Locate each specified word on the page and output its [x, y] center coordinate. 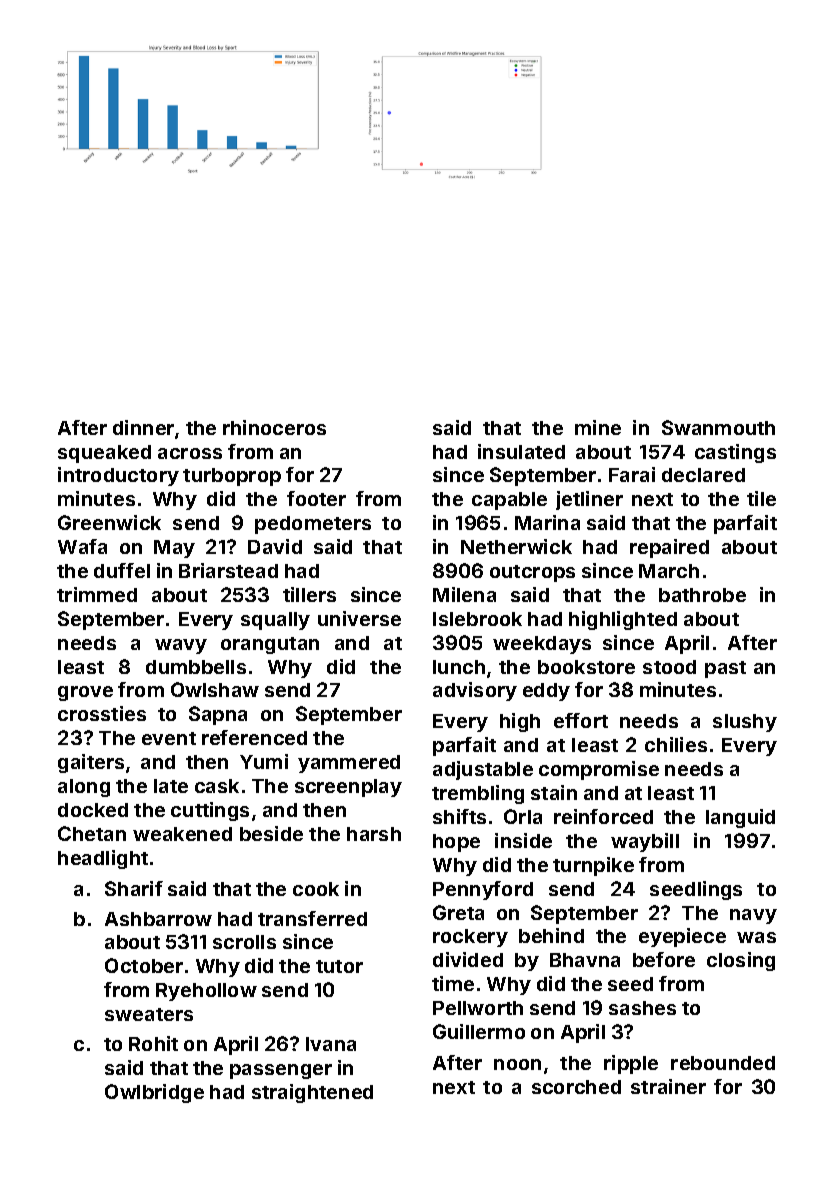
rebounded [723, 1063]
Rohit [153, 1043]
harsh [374, 834]
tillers [309, 594]
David [275, 546]
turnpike [593, 866]
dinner [143, 427]
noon [517, 1064]
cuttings [210, 811]
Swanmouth [718, 427]
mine [598, 427]
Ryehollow [206, 992]
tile [761, 498]
